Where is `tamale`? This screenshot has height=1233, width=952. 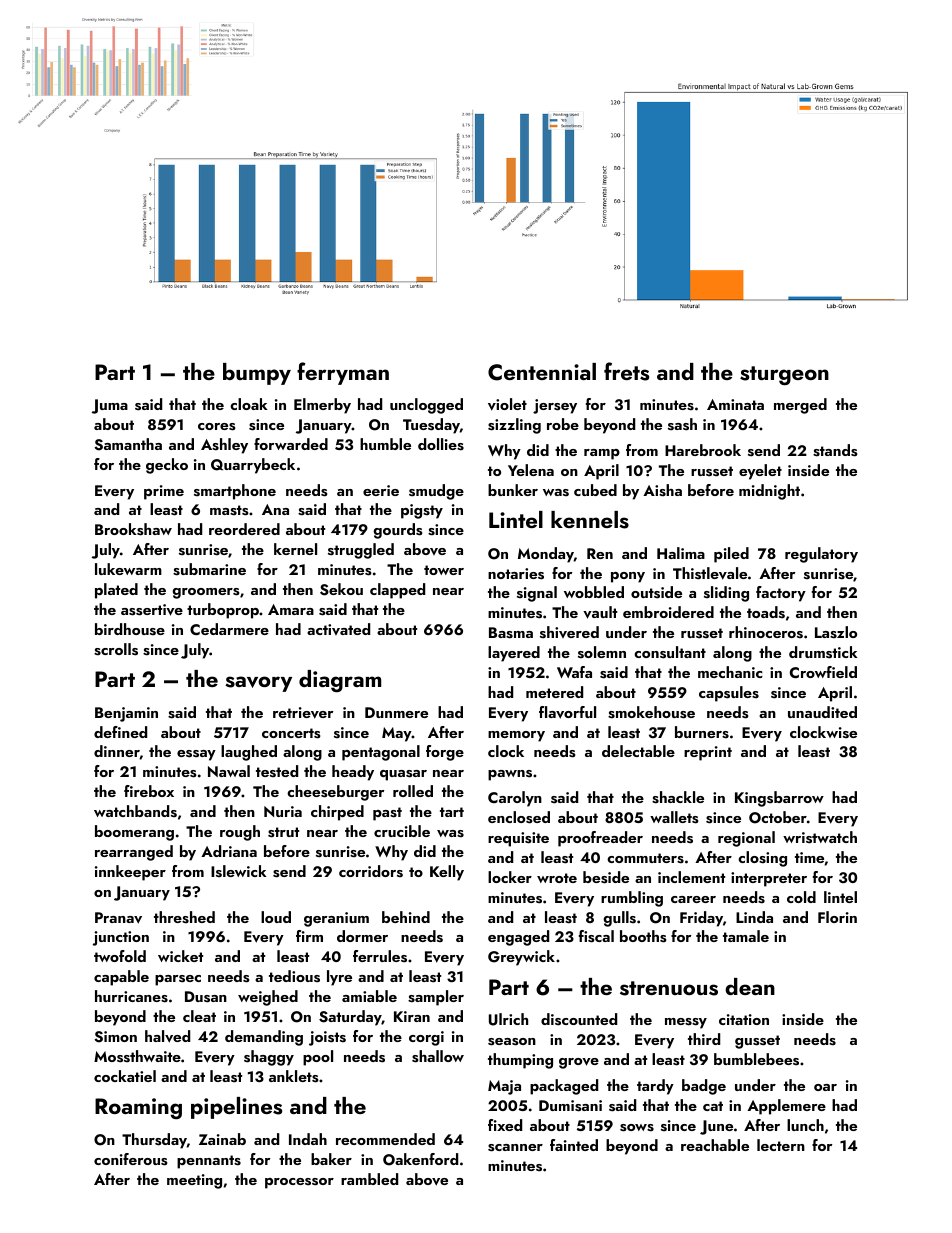
tamale is located at coordinates (746, 936).
